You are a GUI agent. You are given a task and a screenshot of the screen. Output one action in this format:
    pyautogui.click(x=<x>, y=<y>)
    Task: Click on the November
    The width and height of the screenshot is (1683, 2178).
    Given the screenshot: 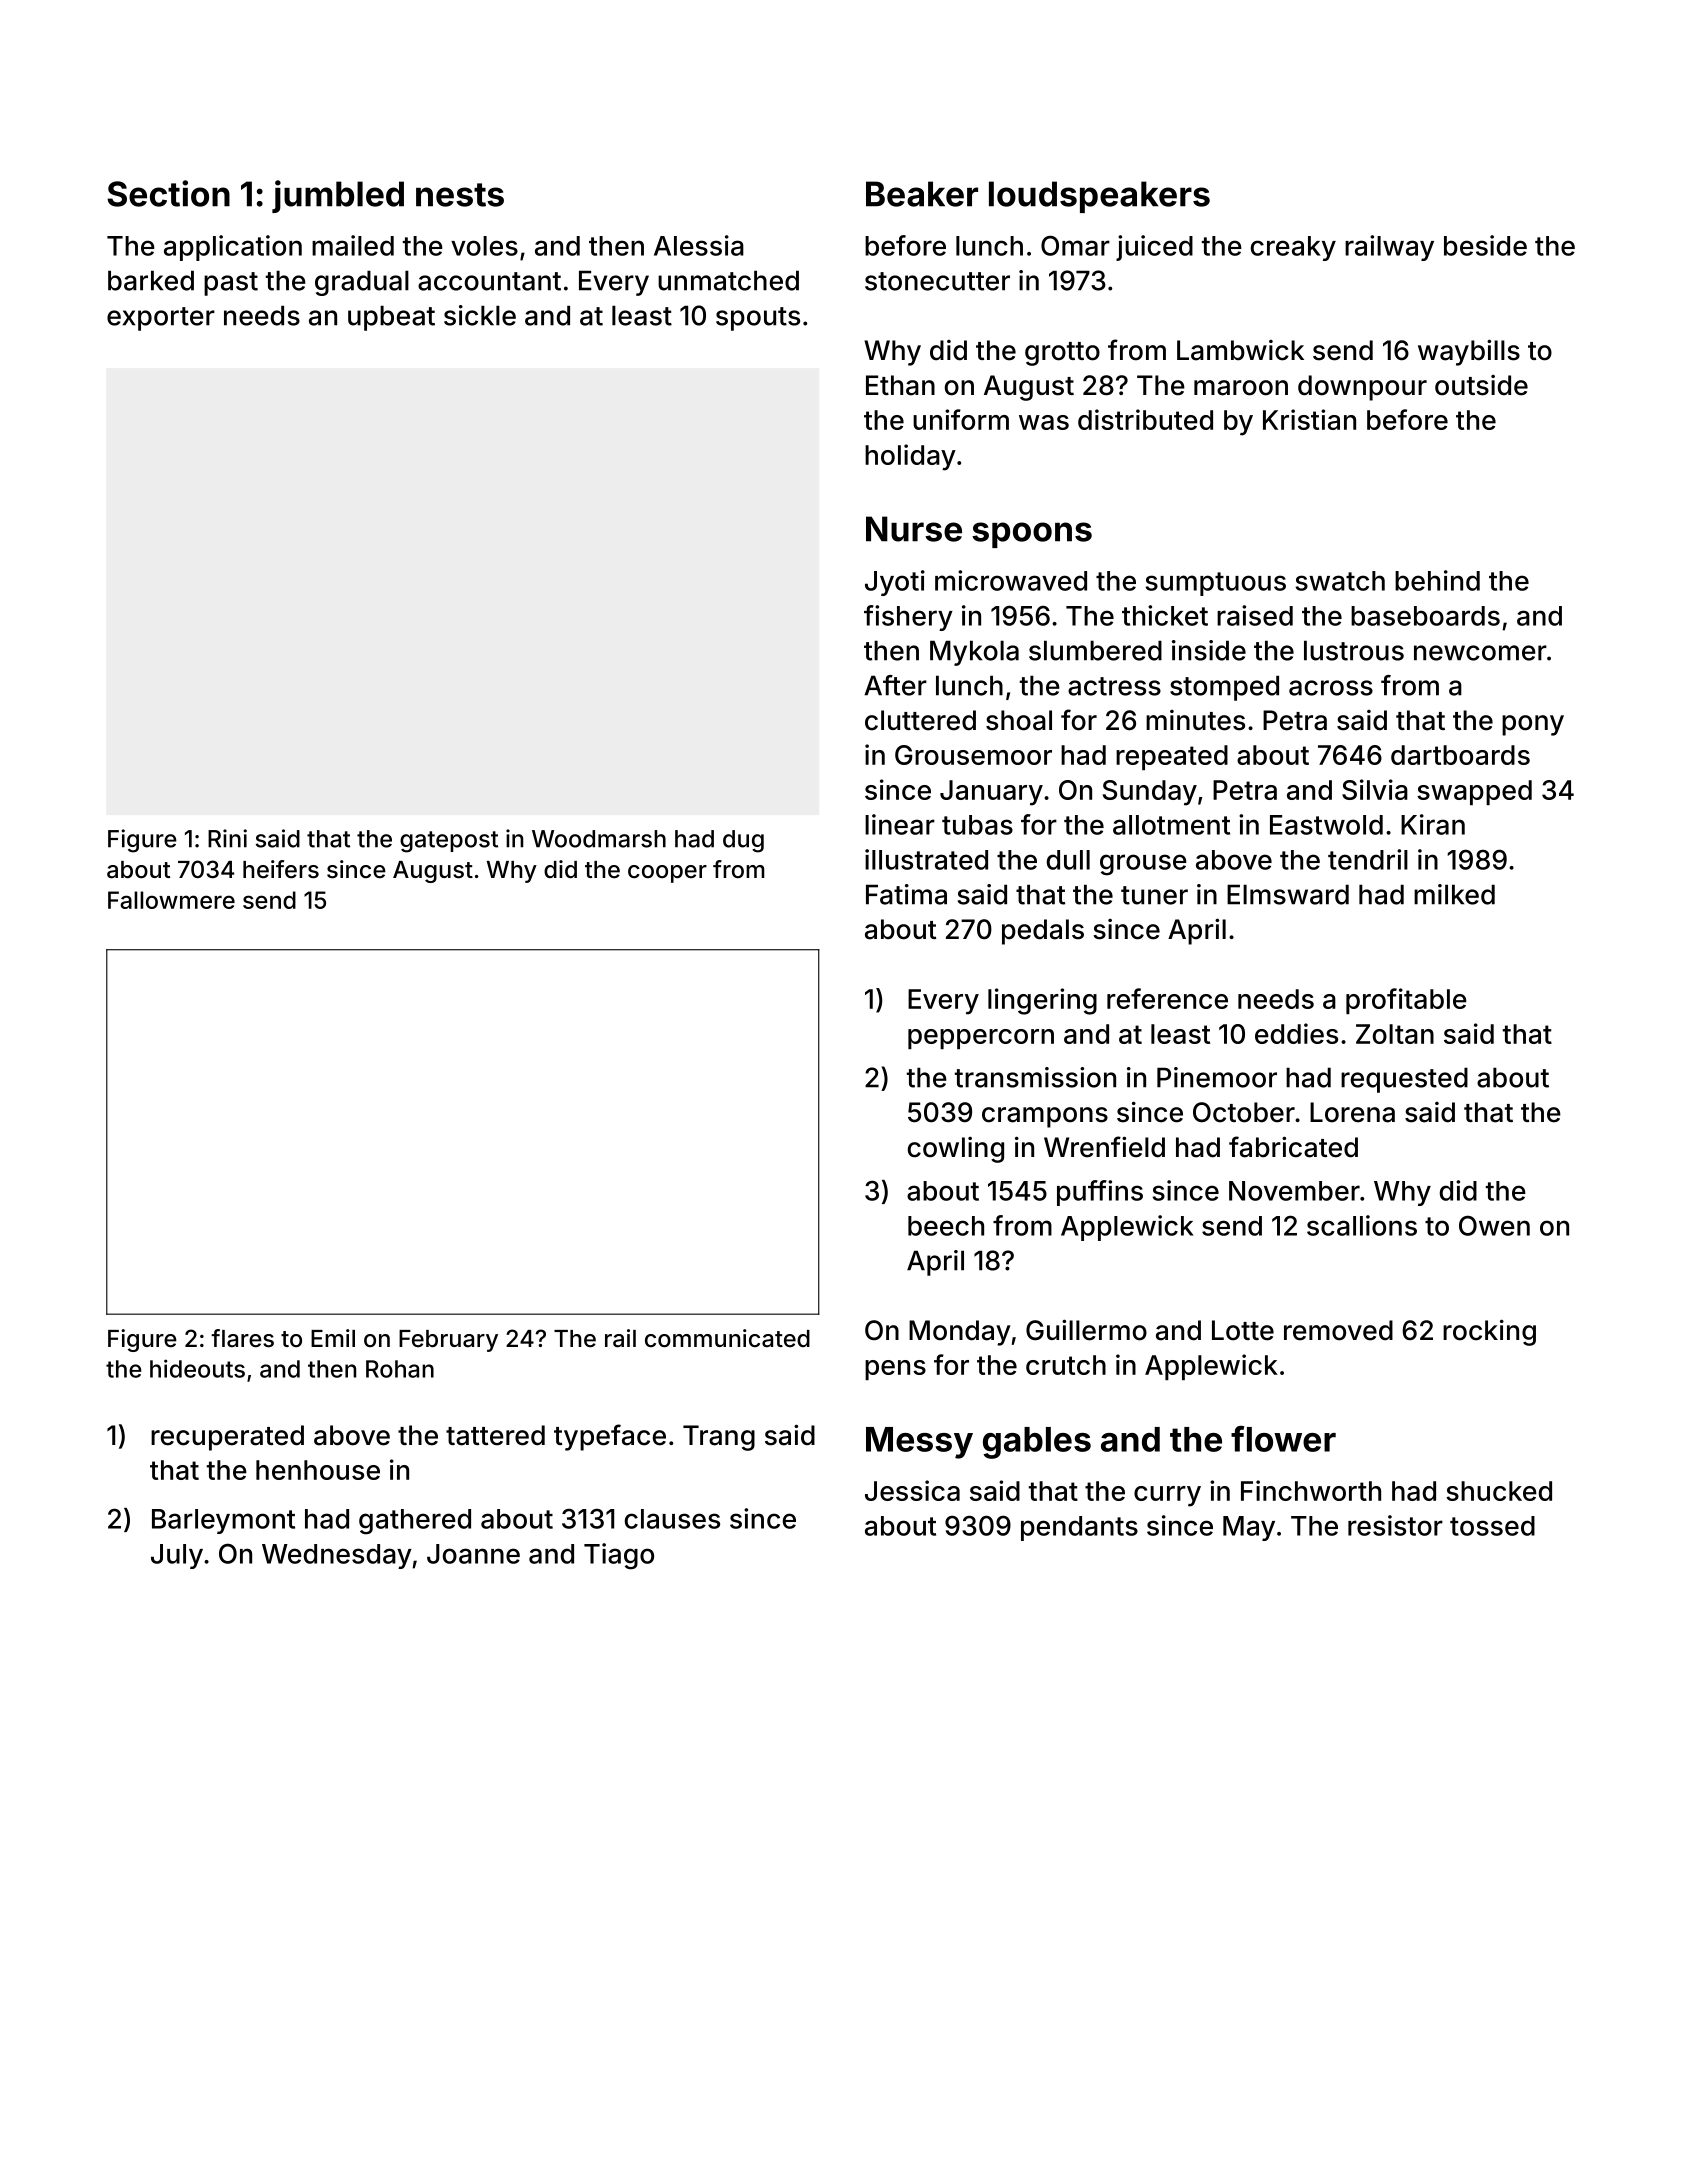 What is the action you would take?
    pyautogui.click(x=1294, y=1191)
